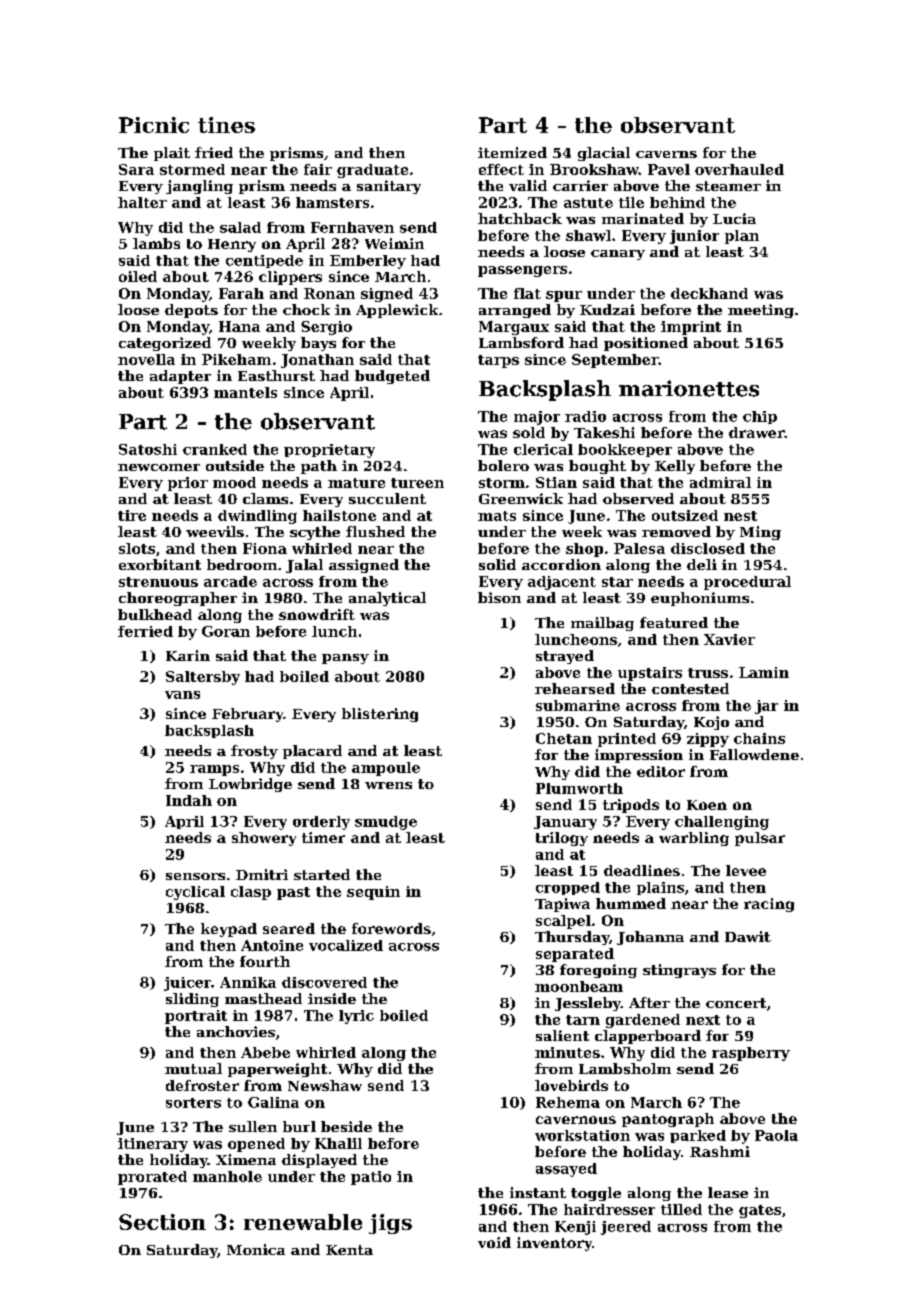  What do you see at coordinates (568, 888) in the page?
I see `cropped` at bounding box center [568, 888].
